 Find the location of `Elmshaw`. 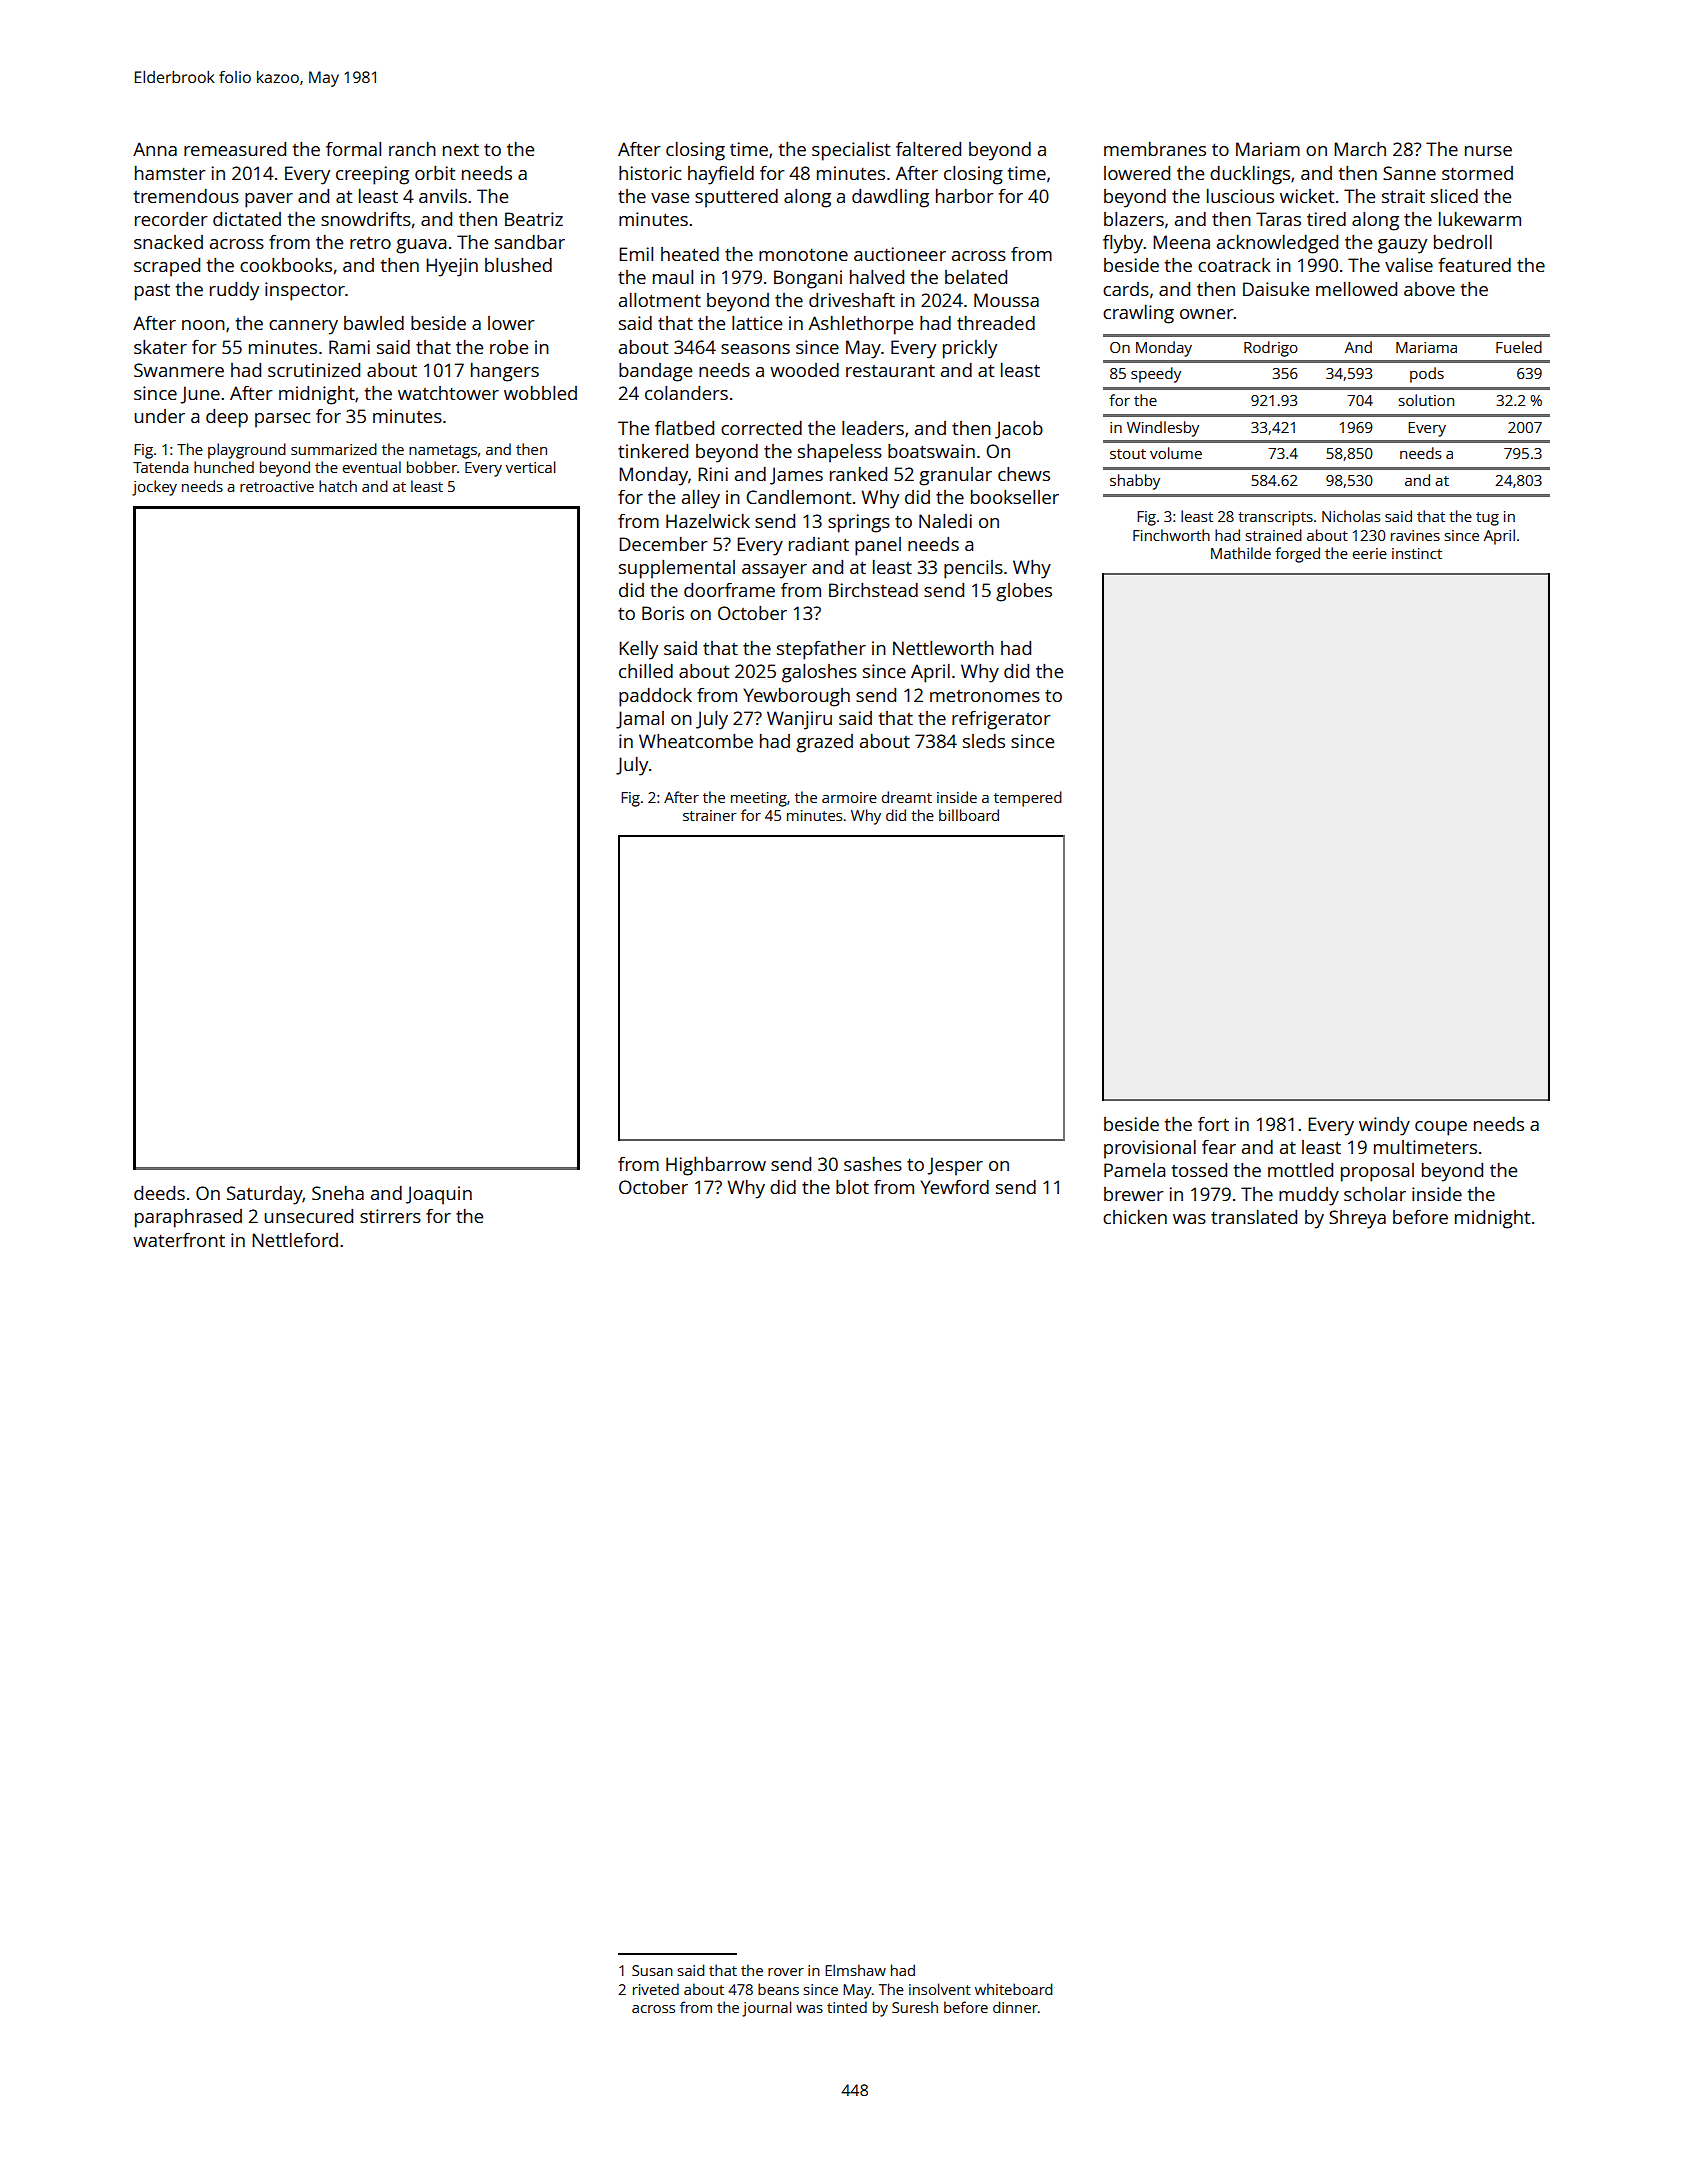

Elmshaw is located at coordinates (855, 1970).
